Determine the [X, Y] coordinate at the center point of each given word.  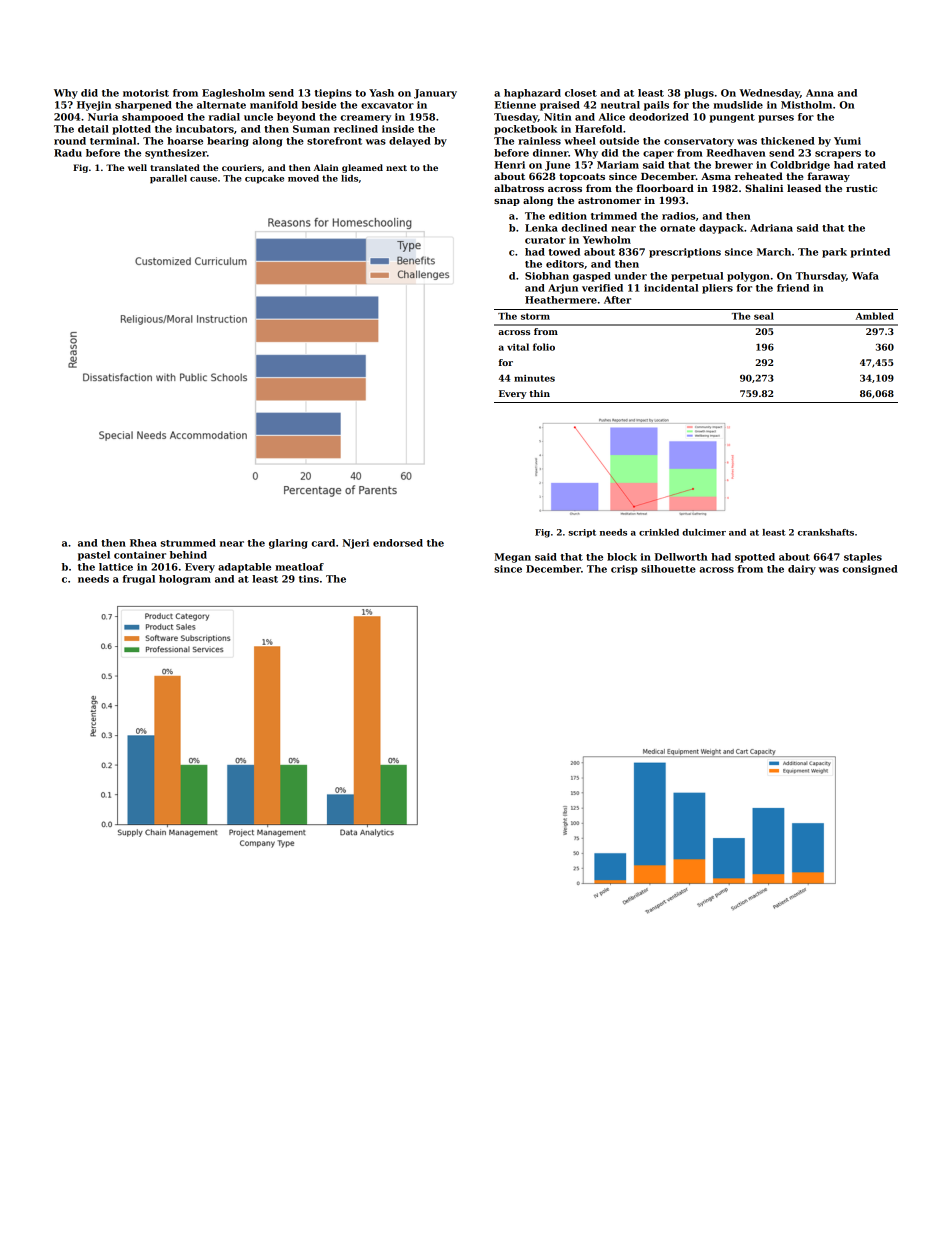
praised [560, 106]
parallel [168, 179]
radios [678, 216]
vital [518, 347]
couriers [242, 167]
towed [564, 252]
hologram [185, 580]
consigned [870, 570]
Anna [820, 93]
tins [309, 579]
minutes [534, 378]
